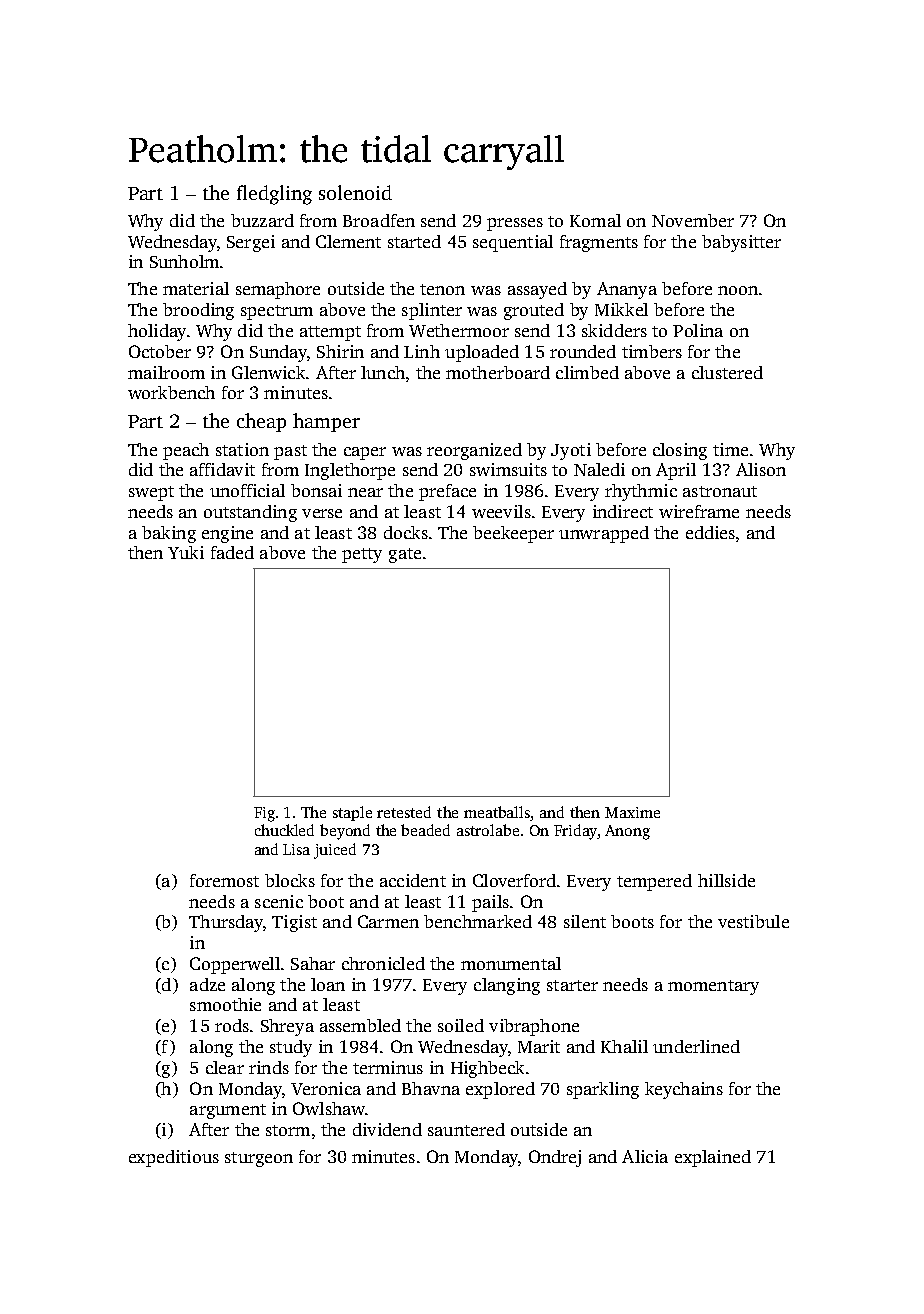 Image resolution: width=924 pixels, height=1314 pixels. Describe the element at coordinates (595, 220) in the document. I see `Komal` at that location.
